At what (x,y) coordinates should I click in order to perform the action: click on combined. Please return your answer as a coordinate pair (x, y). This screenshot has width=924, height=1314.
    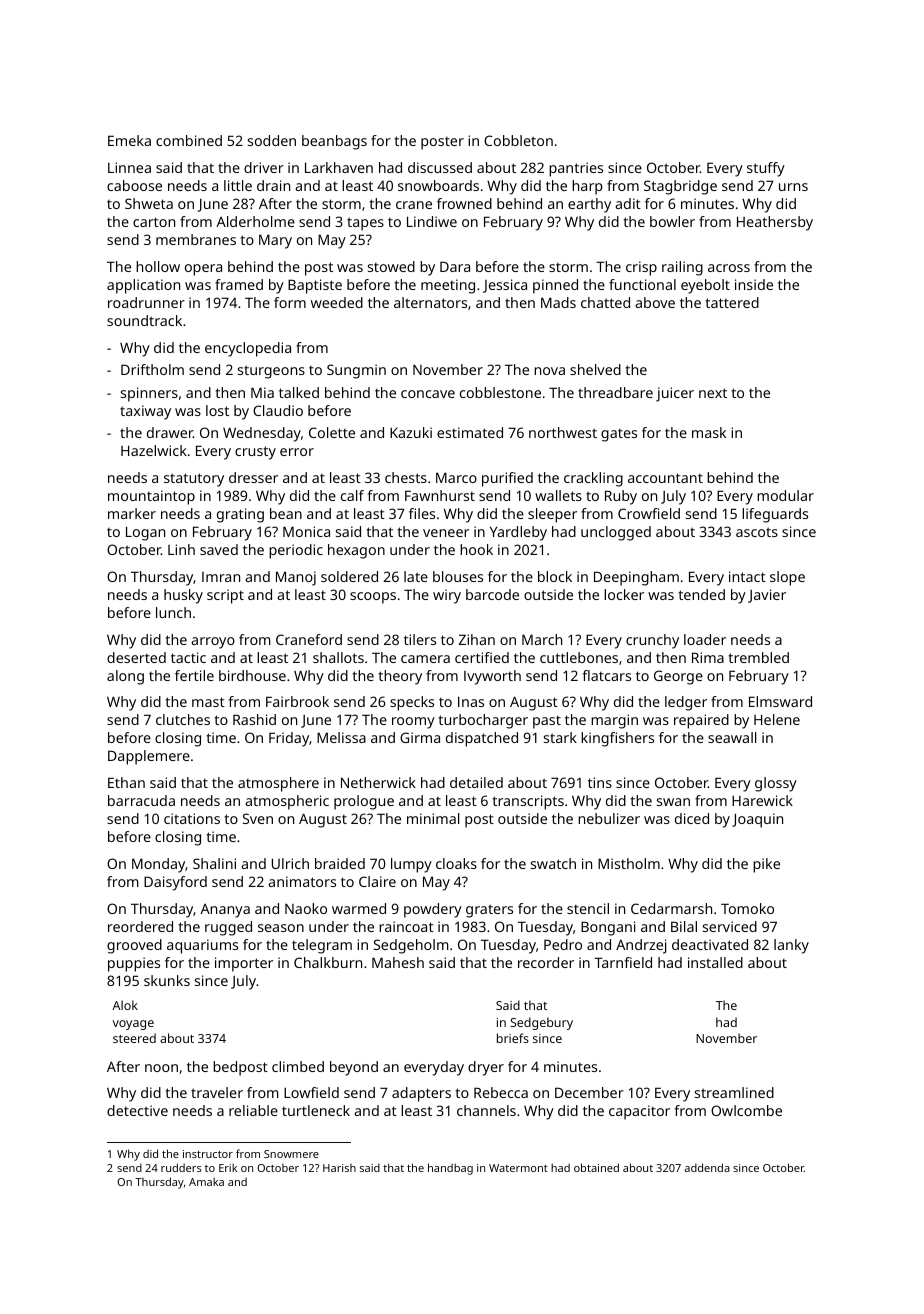
    Looking at the image, I should click on (189, 140).
